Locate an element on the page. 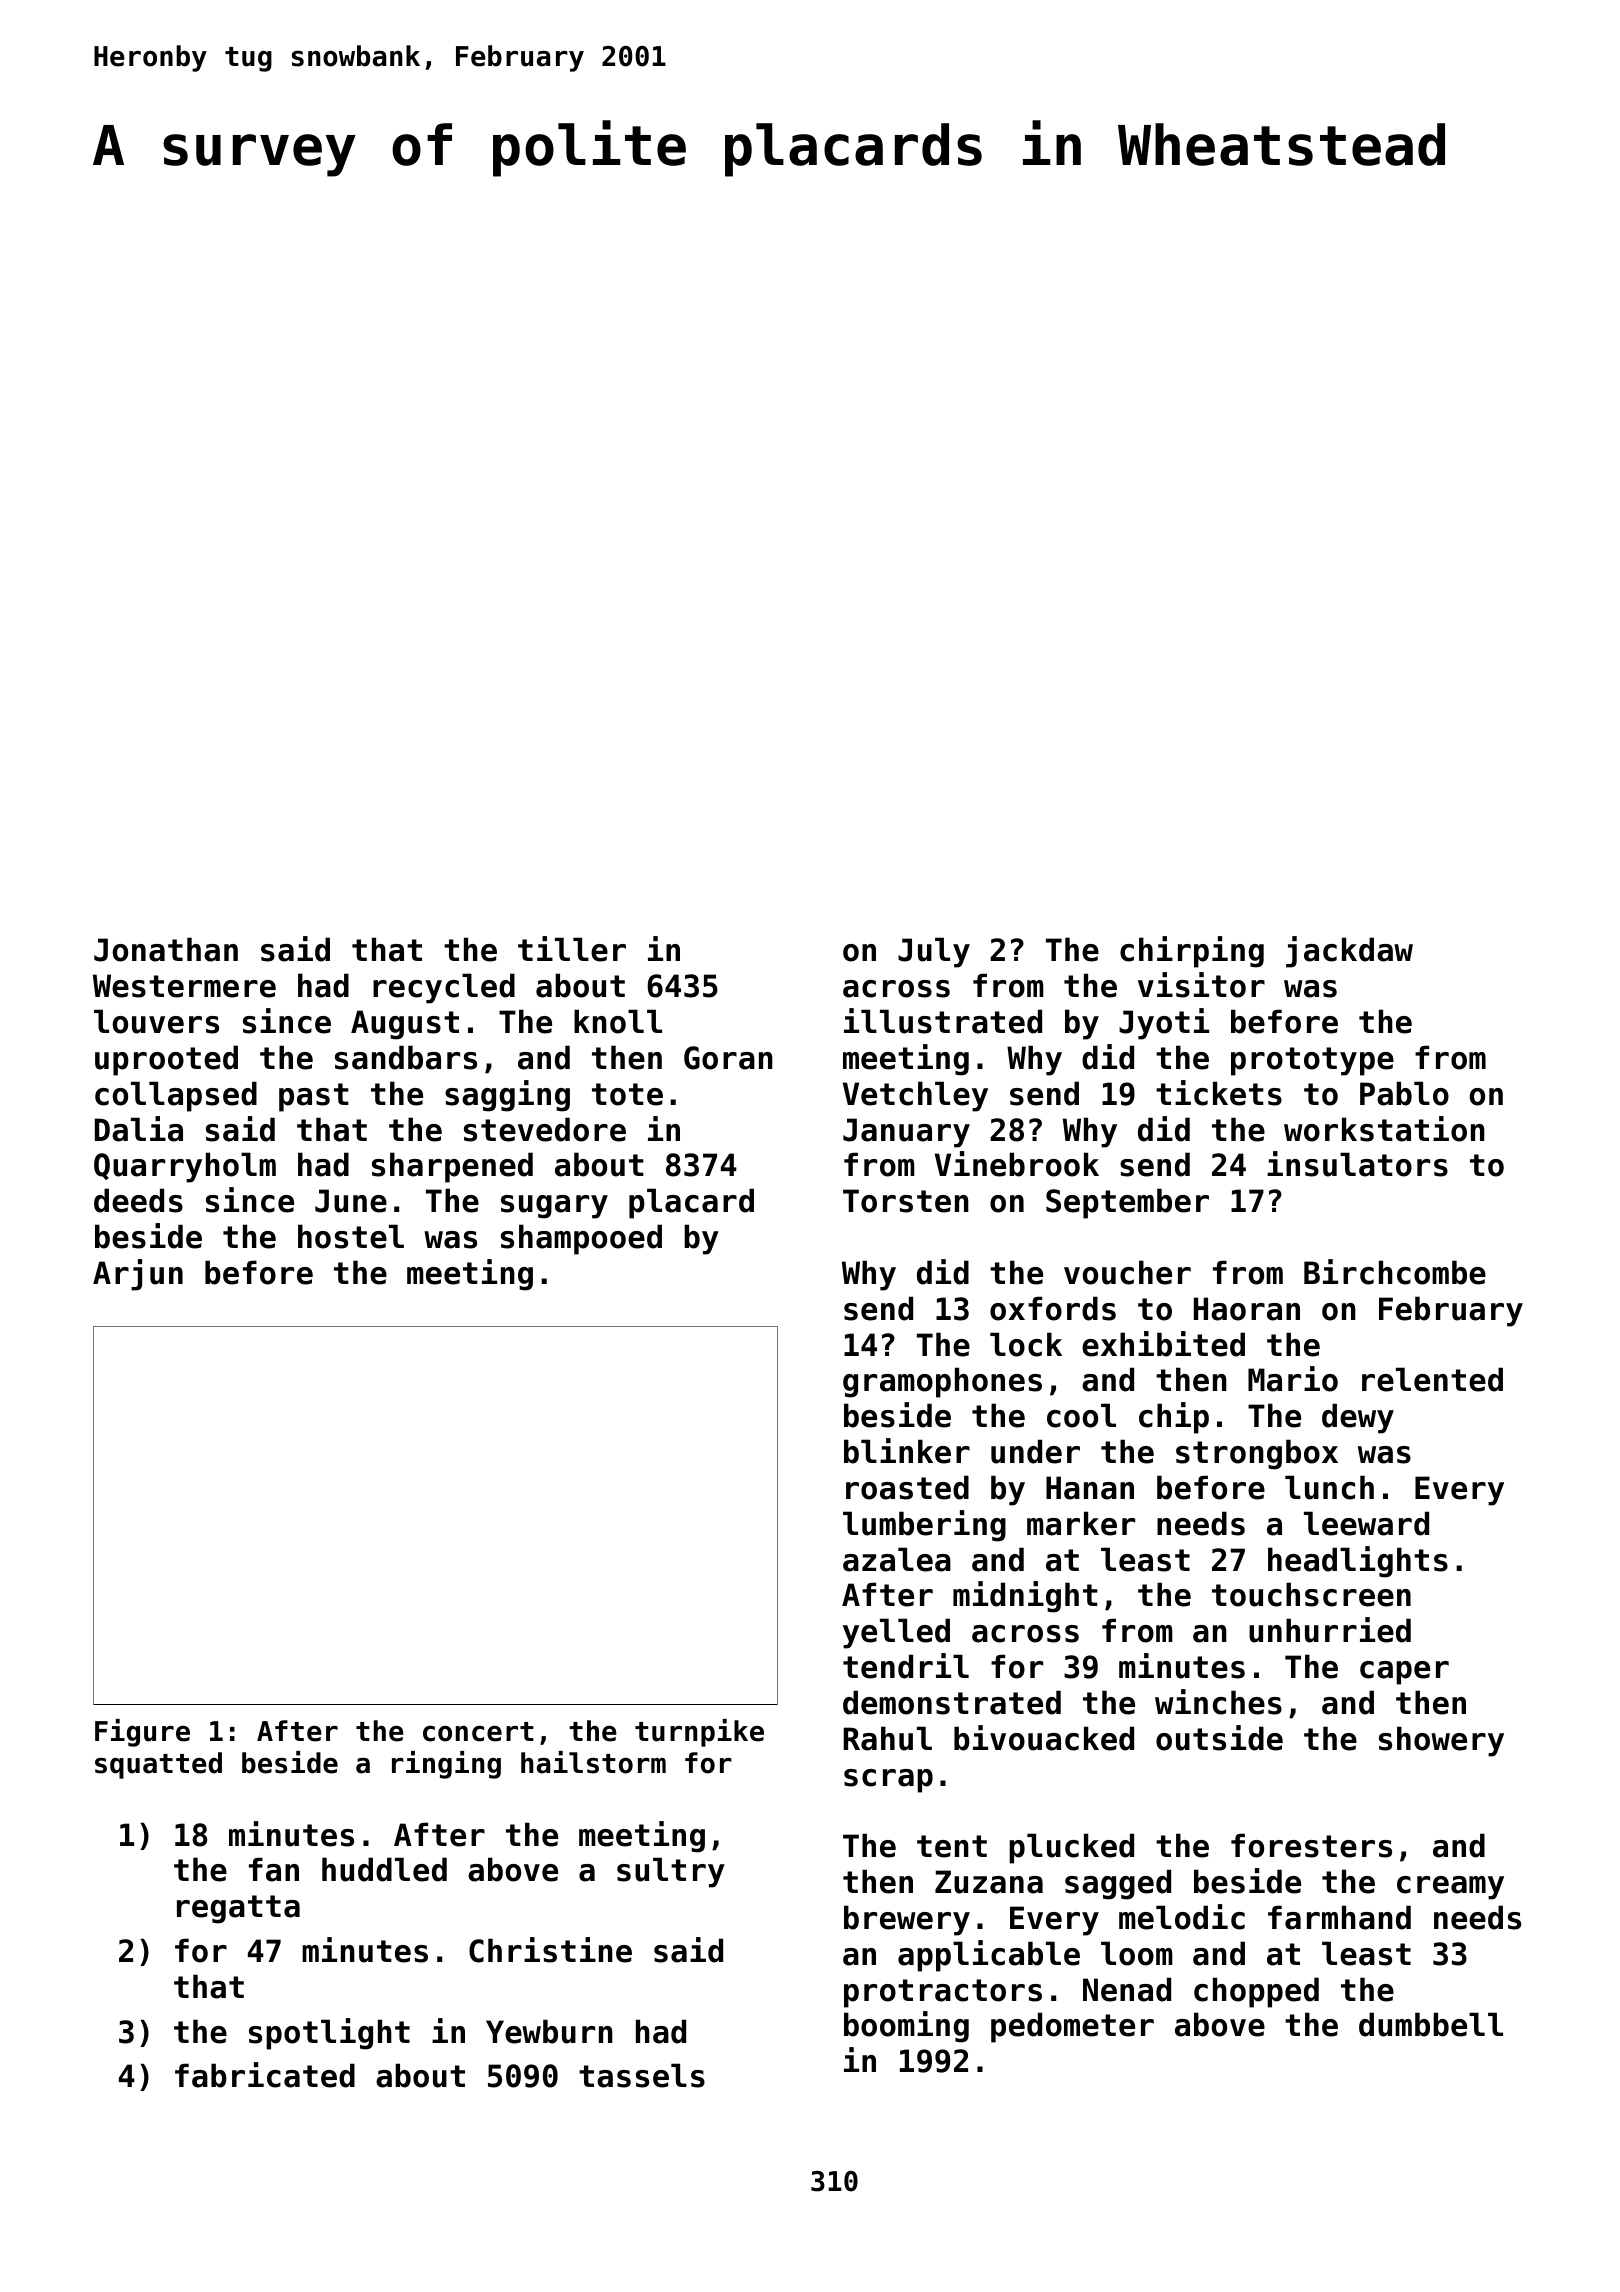 The height and width of the page is (2292, 1620). September is located at coordinates (1127, 1203).
